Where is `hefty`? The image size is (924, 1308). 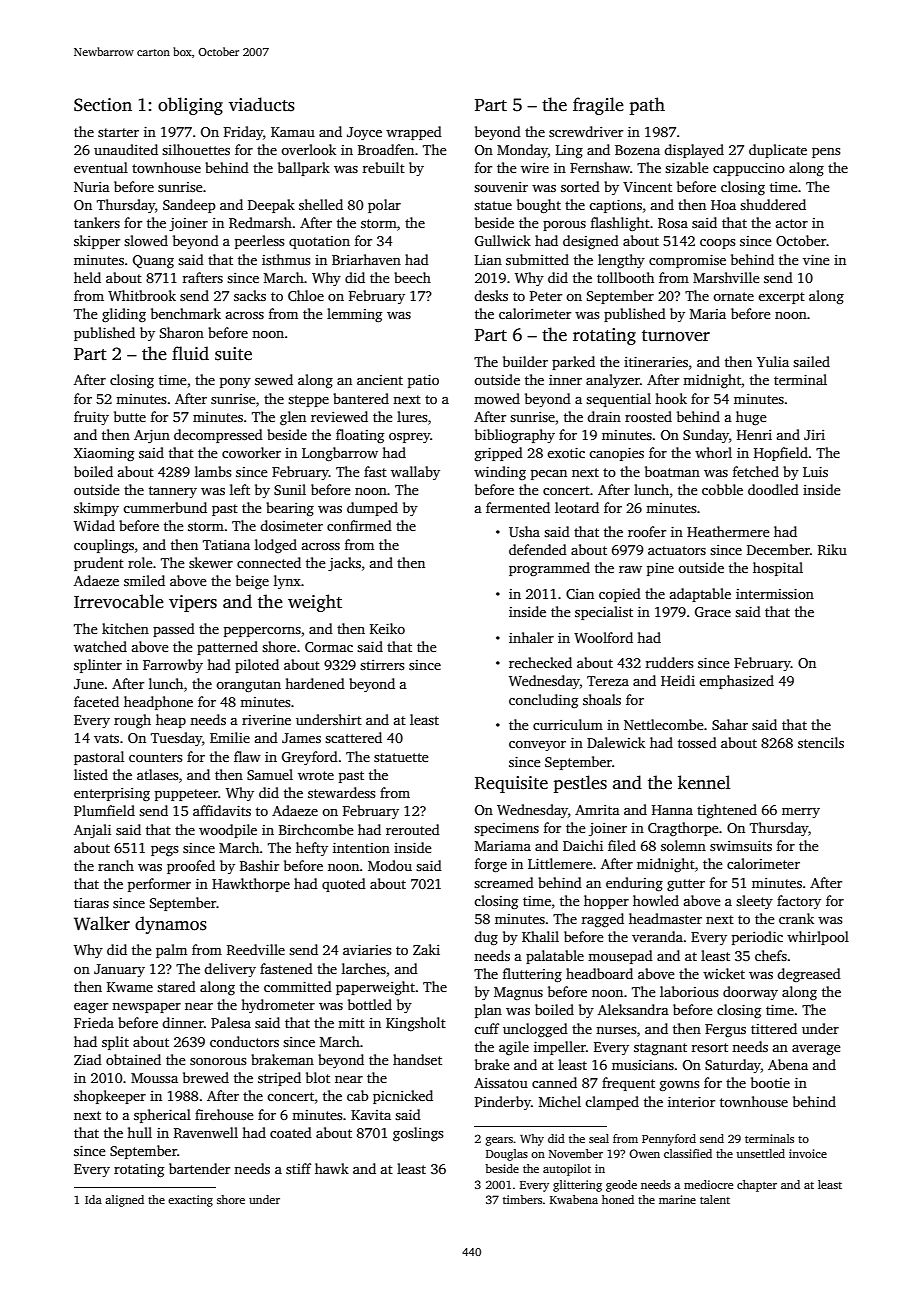 hefty is located at coordinates (312, 849).
